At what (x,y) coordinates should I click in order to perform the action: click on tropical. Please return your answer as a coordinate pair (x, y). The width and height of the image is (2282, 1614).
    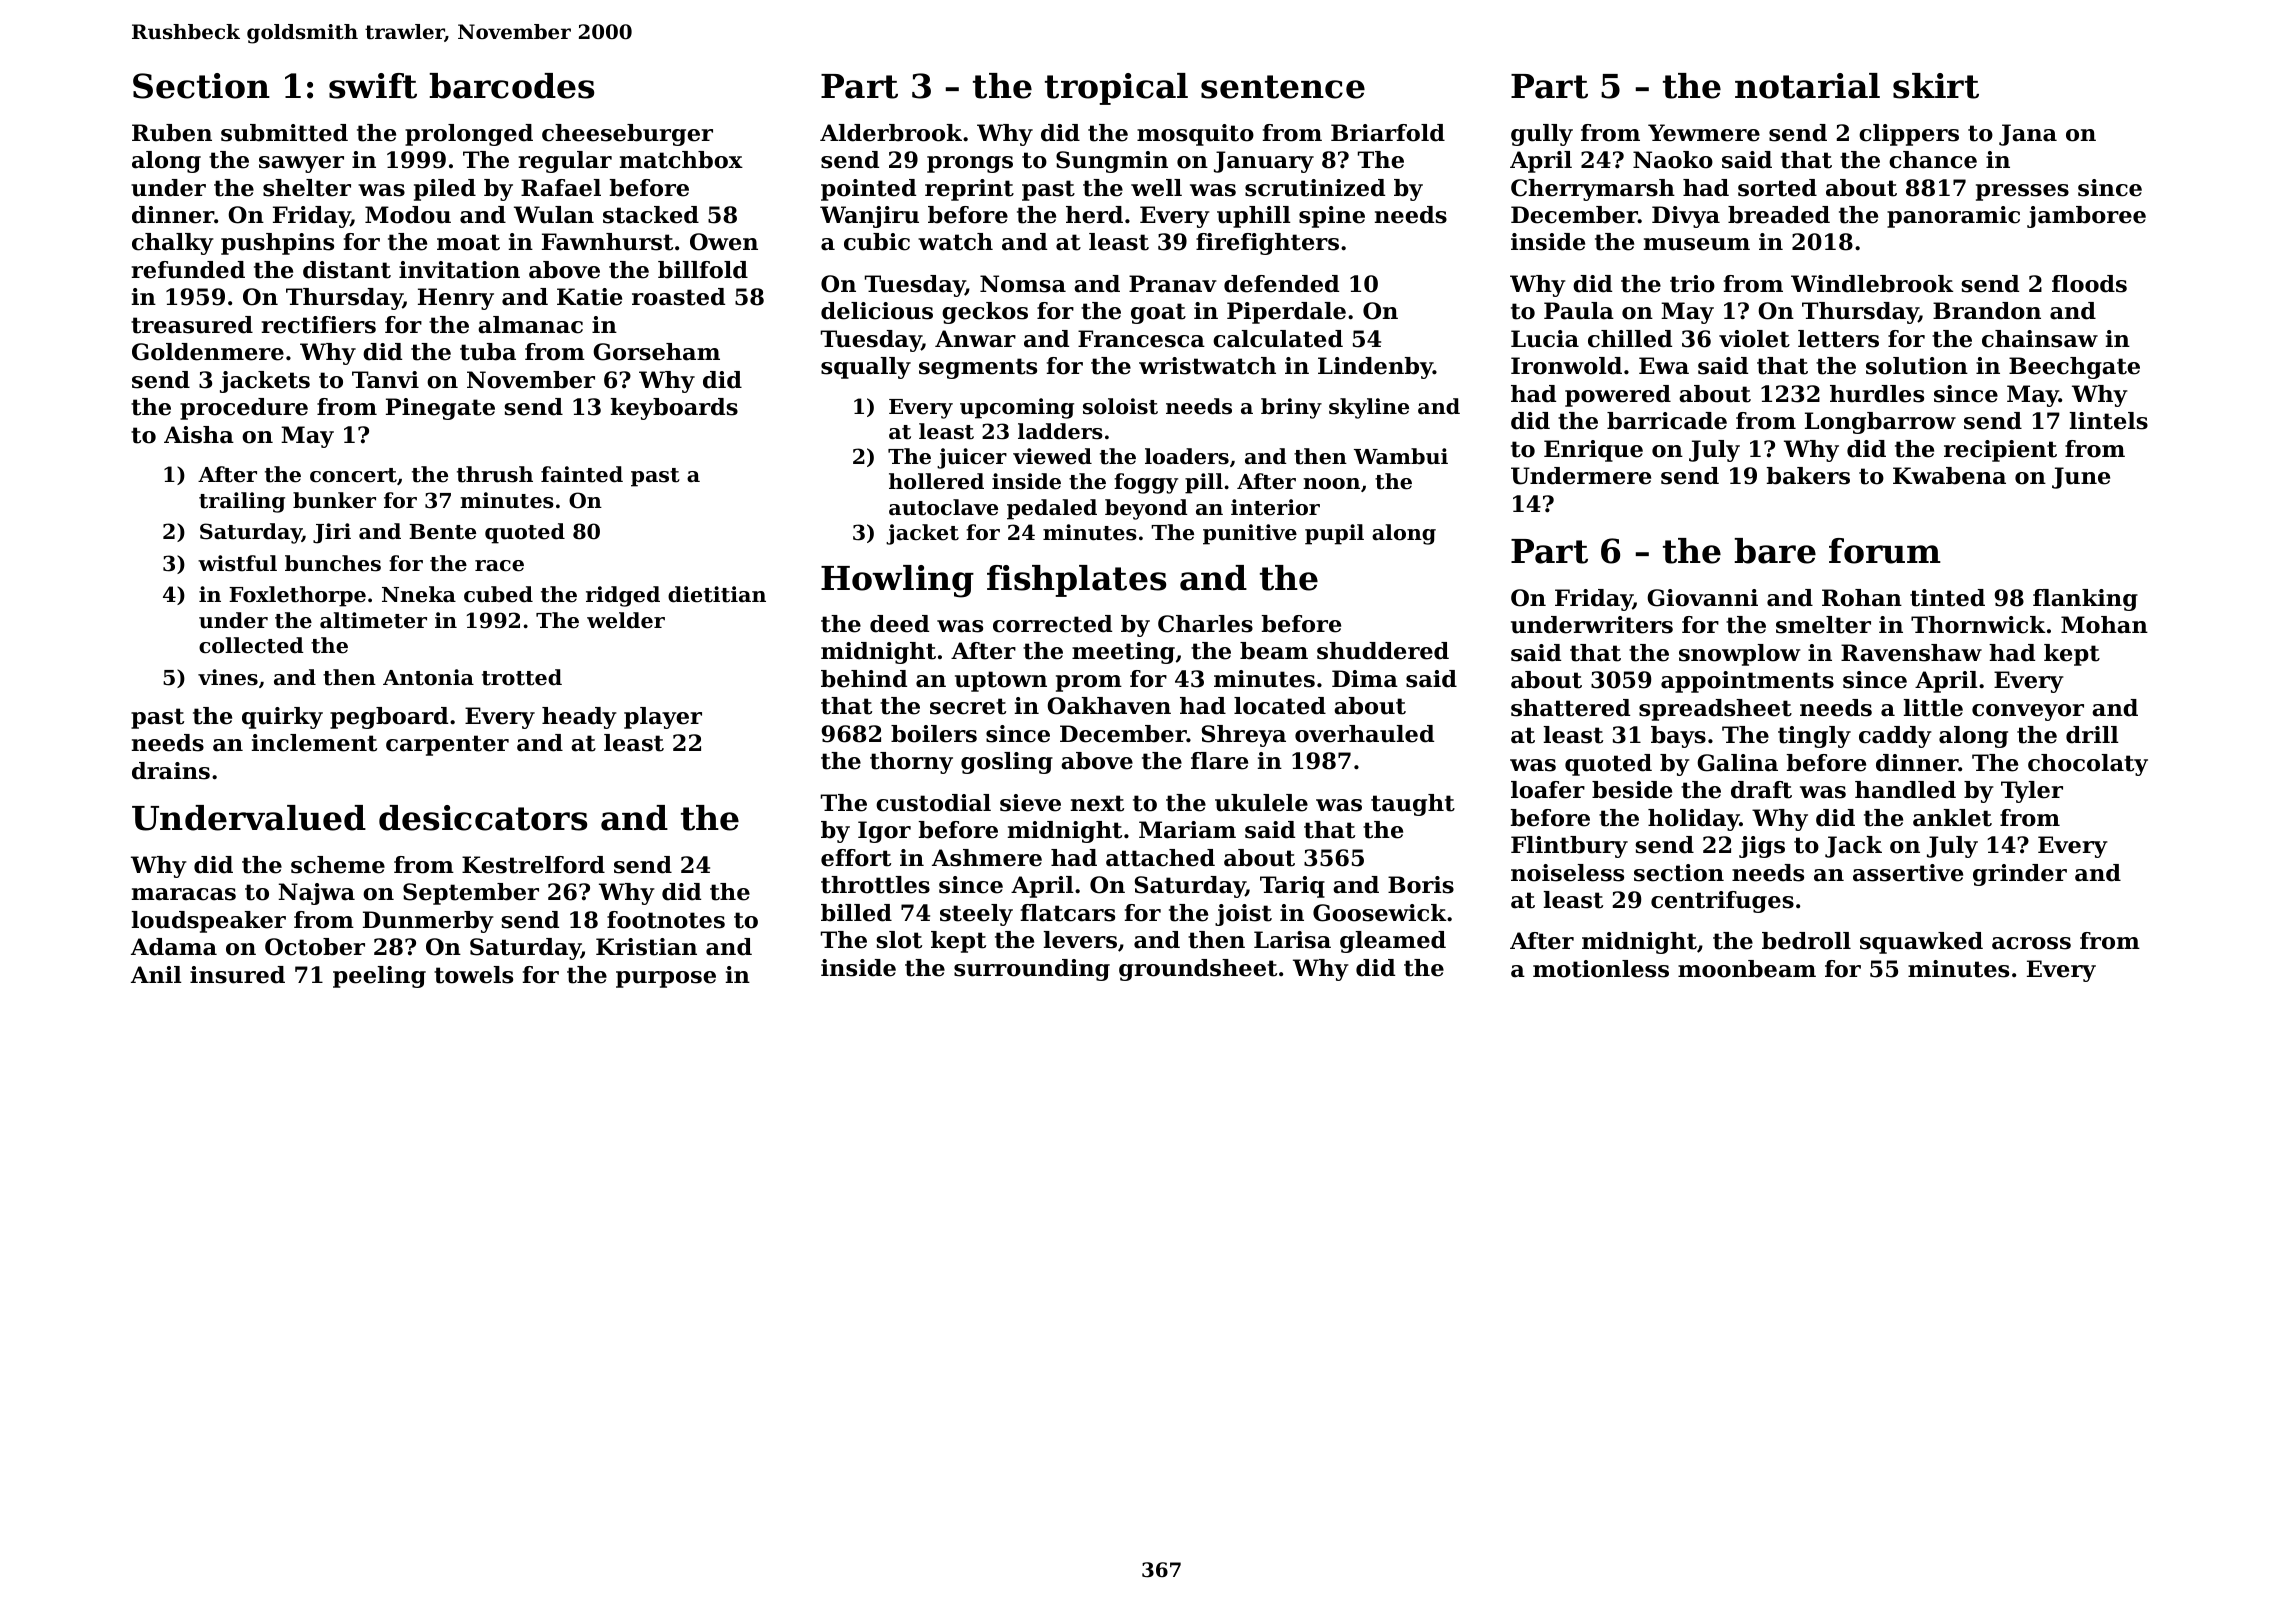
    Looking at the image, I should click on (1116, 89).
